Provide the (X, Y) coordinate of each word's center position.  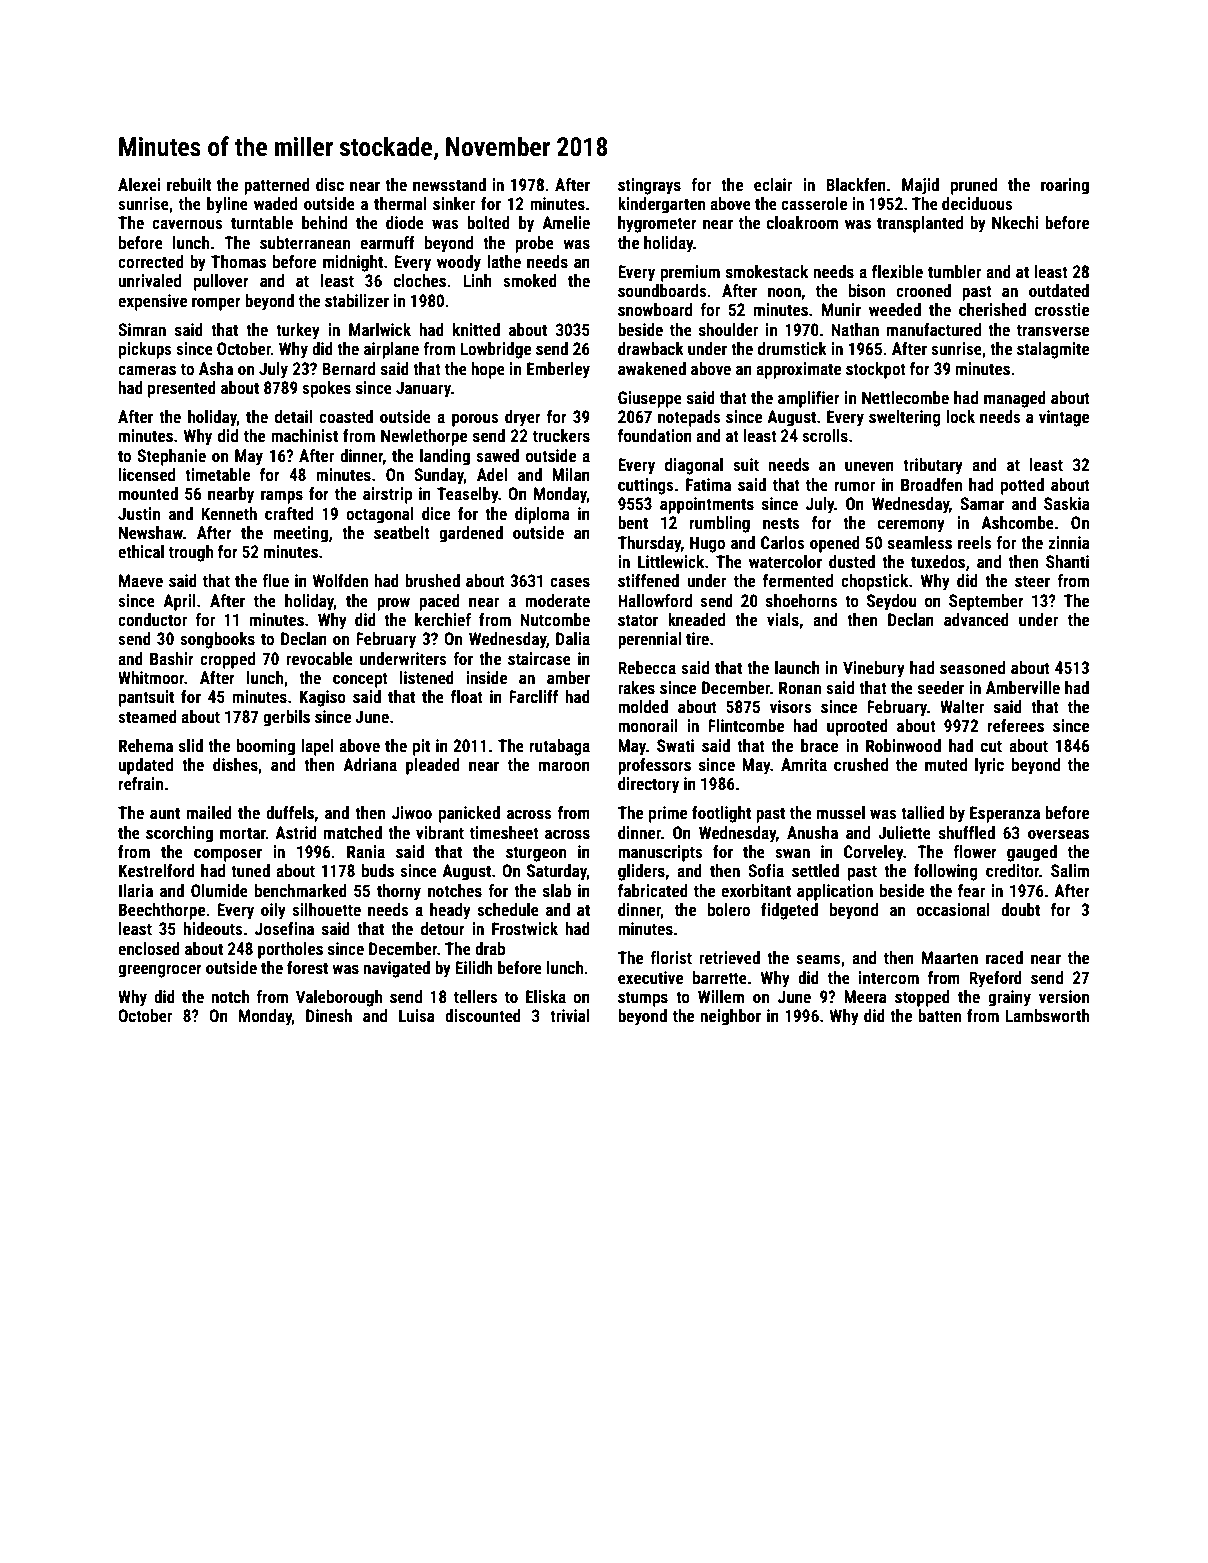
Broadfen (931, 484)
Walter (962, 706)
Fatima (708, 484)
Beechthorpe (162, 911)
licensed (147, 474)
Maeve (141, 580)
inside (486, 677)
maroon (564, 766)
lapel (317, 747)
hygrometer (657, 224)
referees (1016, 725)
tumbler (954, 271)
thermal (400, 203)
